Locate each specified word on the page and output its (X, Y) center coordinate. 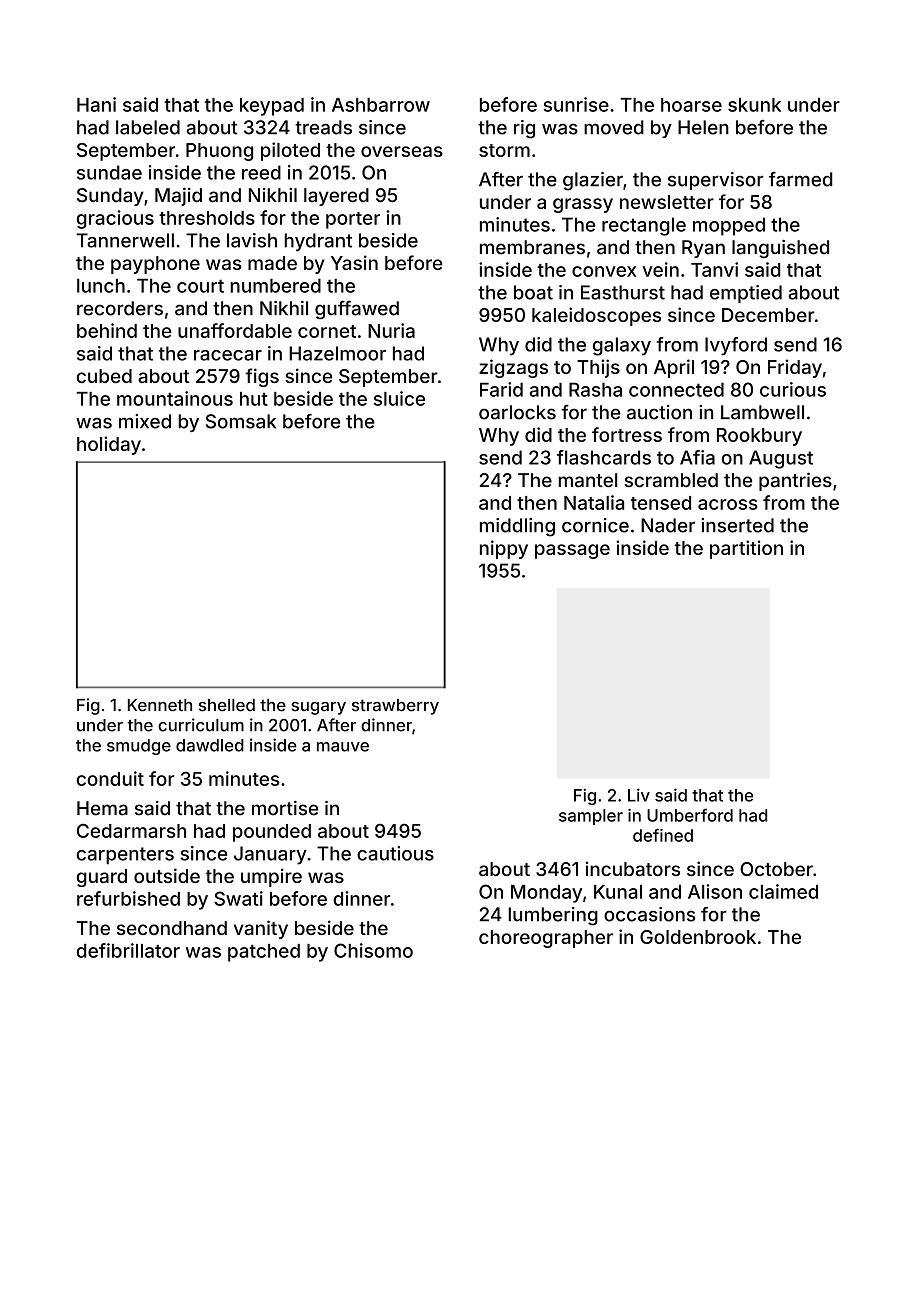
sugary (318, 708)
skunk (754, 105)
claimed (783, 891)
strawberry (395, 707)
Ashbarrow (381, 105)
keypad (272, 107)
